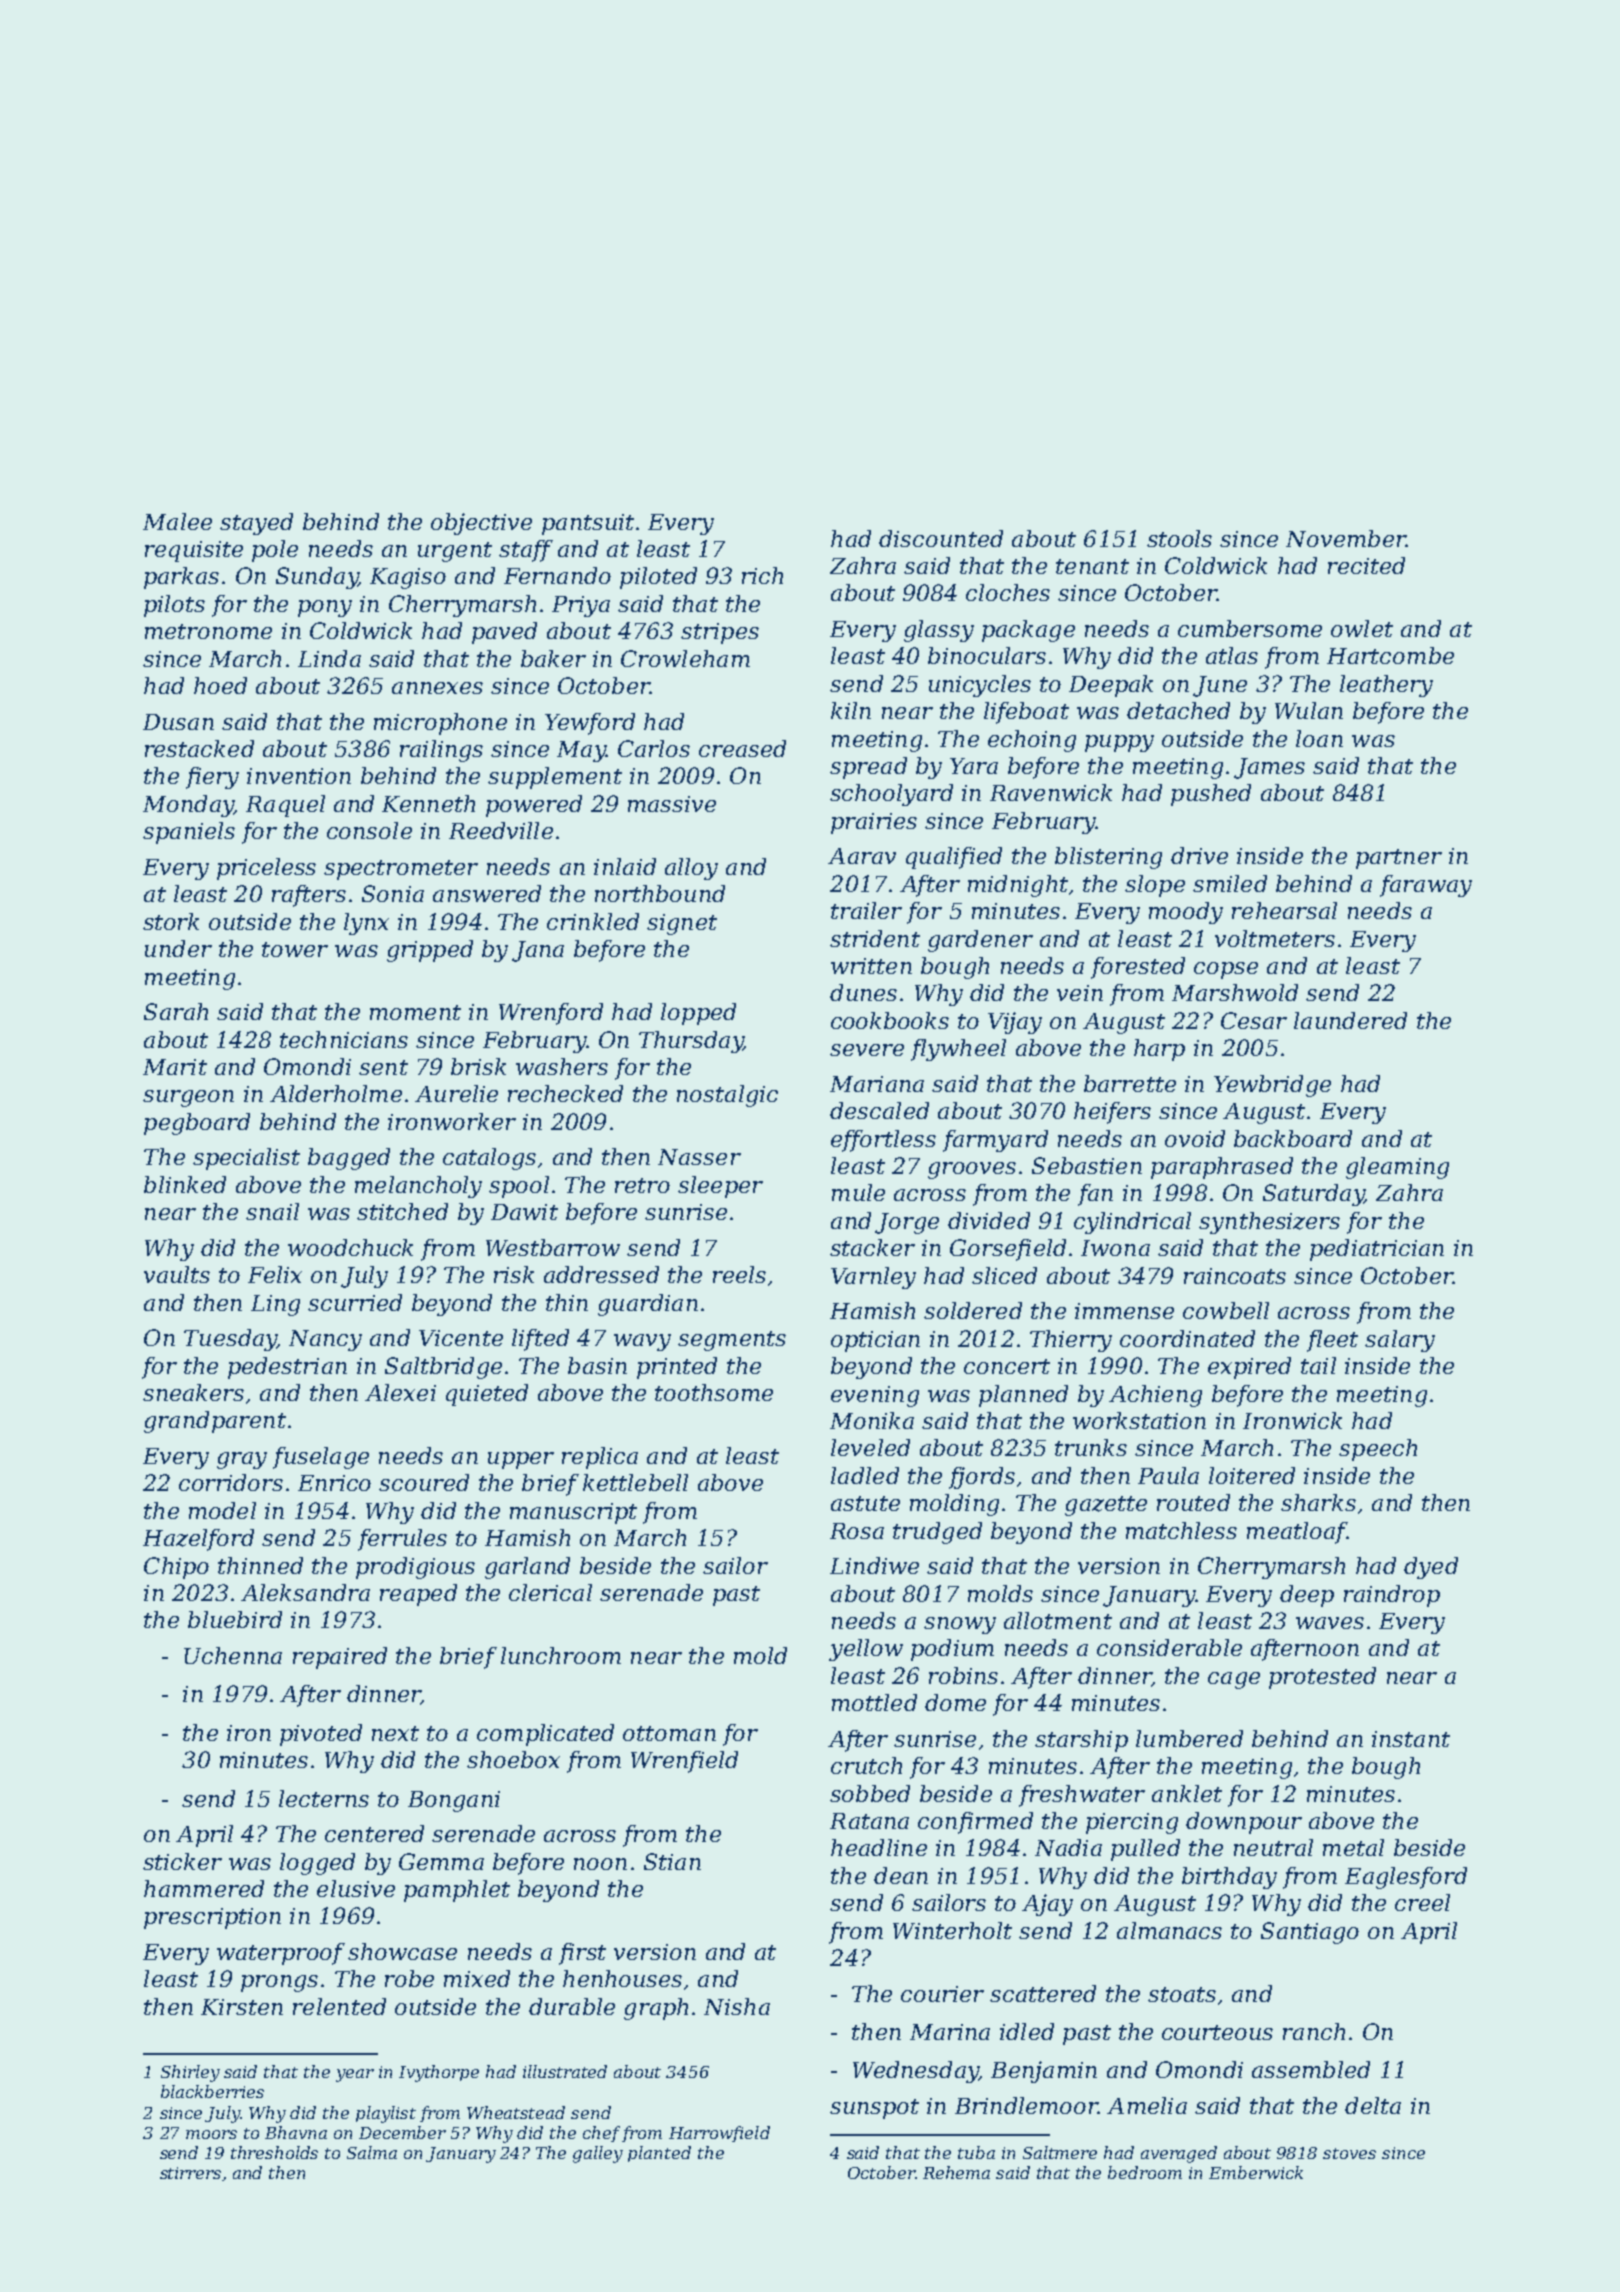  What do you see at coordinates (1051, 792) in the image?
I see `Ravenwick` at bounding box center [1051, 792].
